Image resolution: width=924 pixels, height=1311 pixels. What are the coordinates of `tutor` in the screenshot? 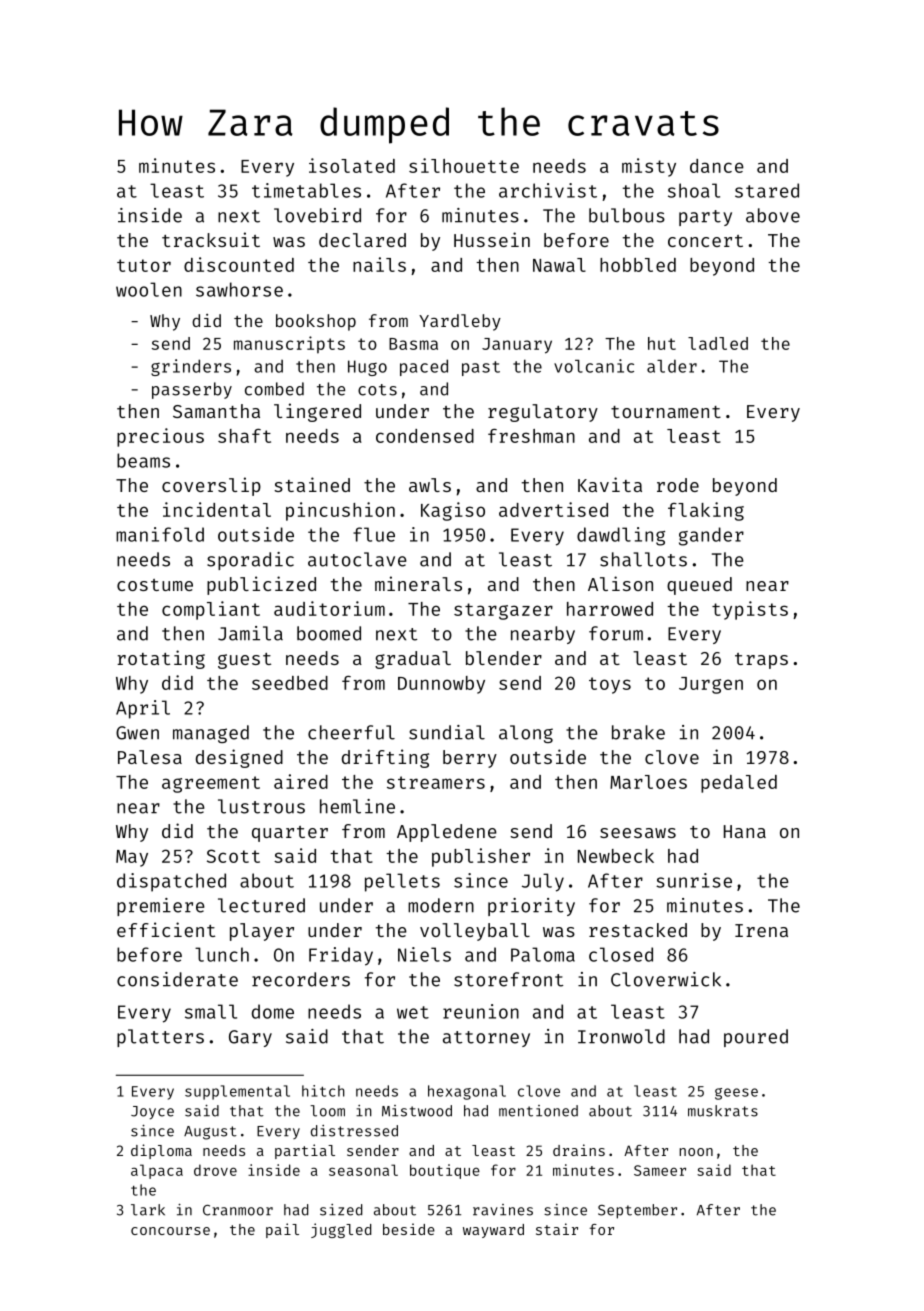 It's located at (144, 265).
